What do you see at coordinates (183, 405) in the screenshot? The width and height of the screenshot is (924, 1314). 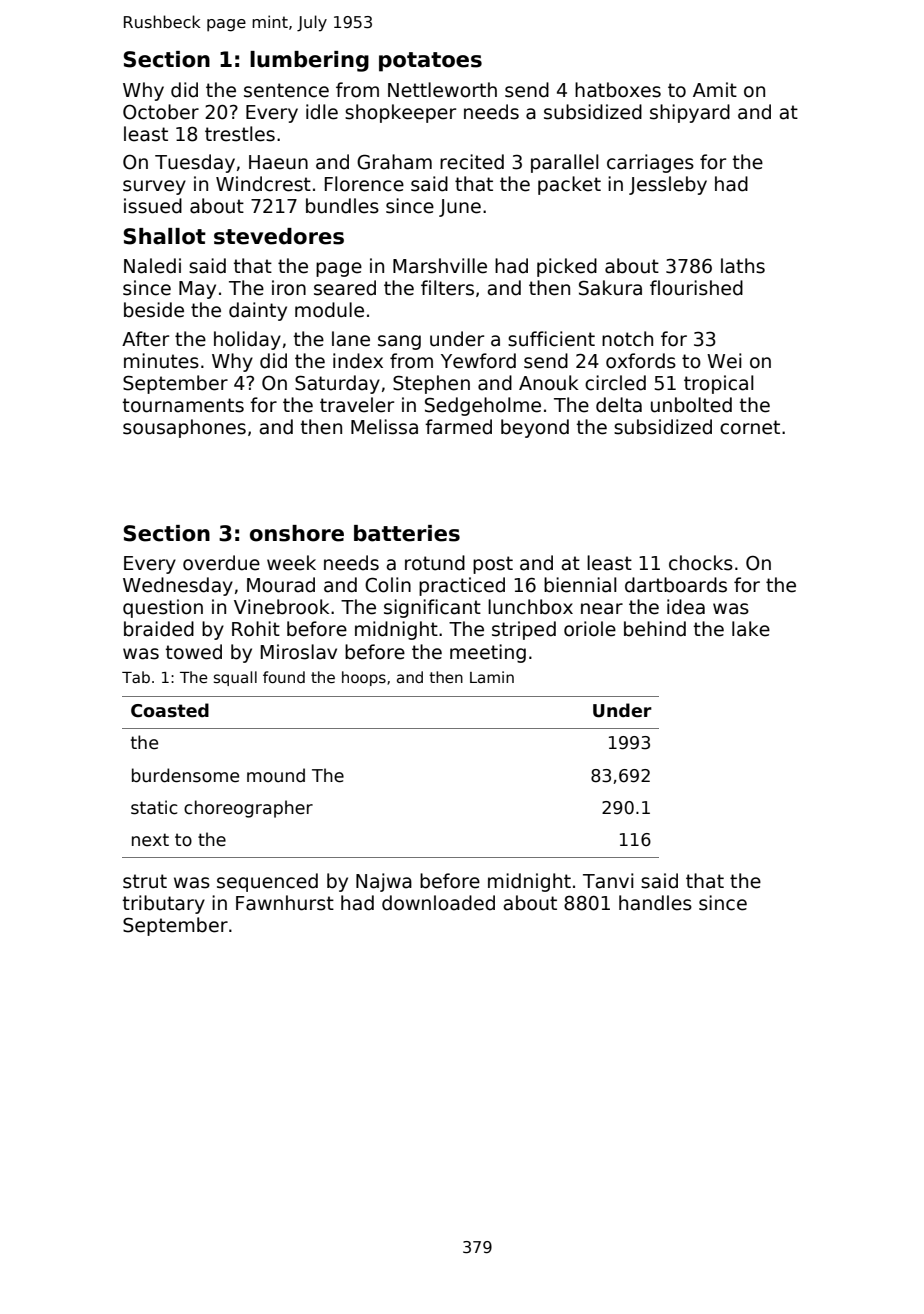 I see `tournaments` at bounding box center [183, 405].
